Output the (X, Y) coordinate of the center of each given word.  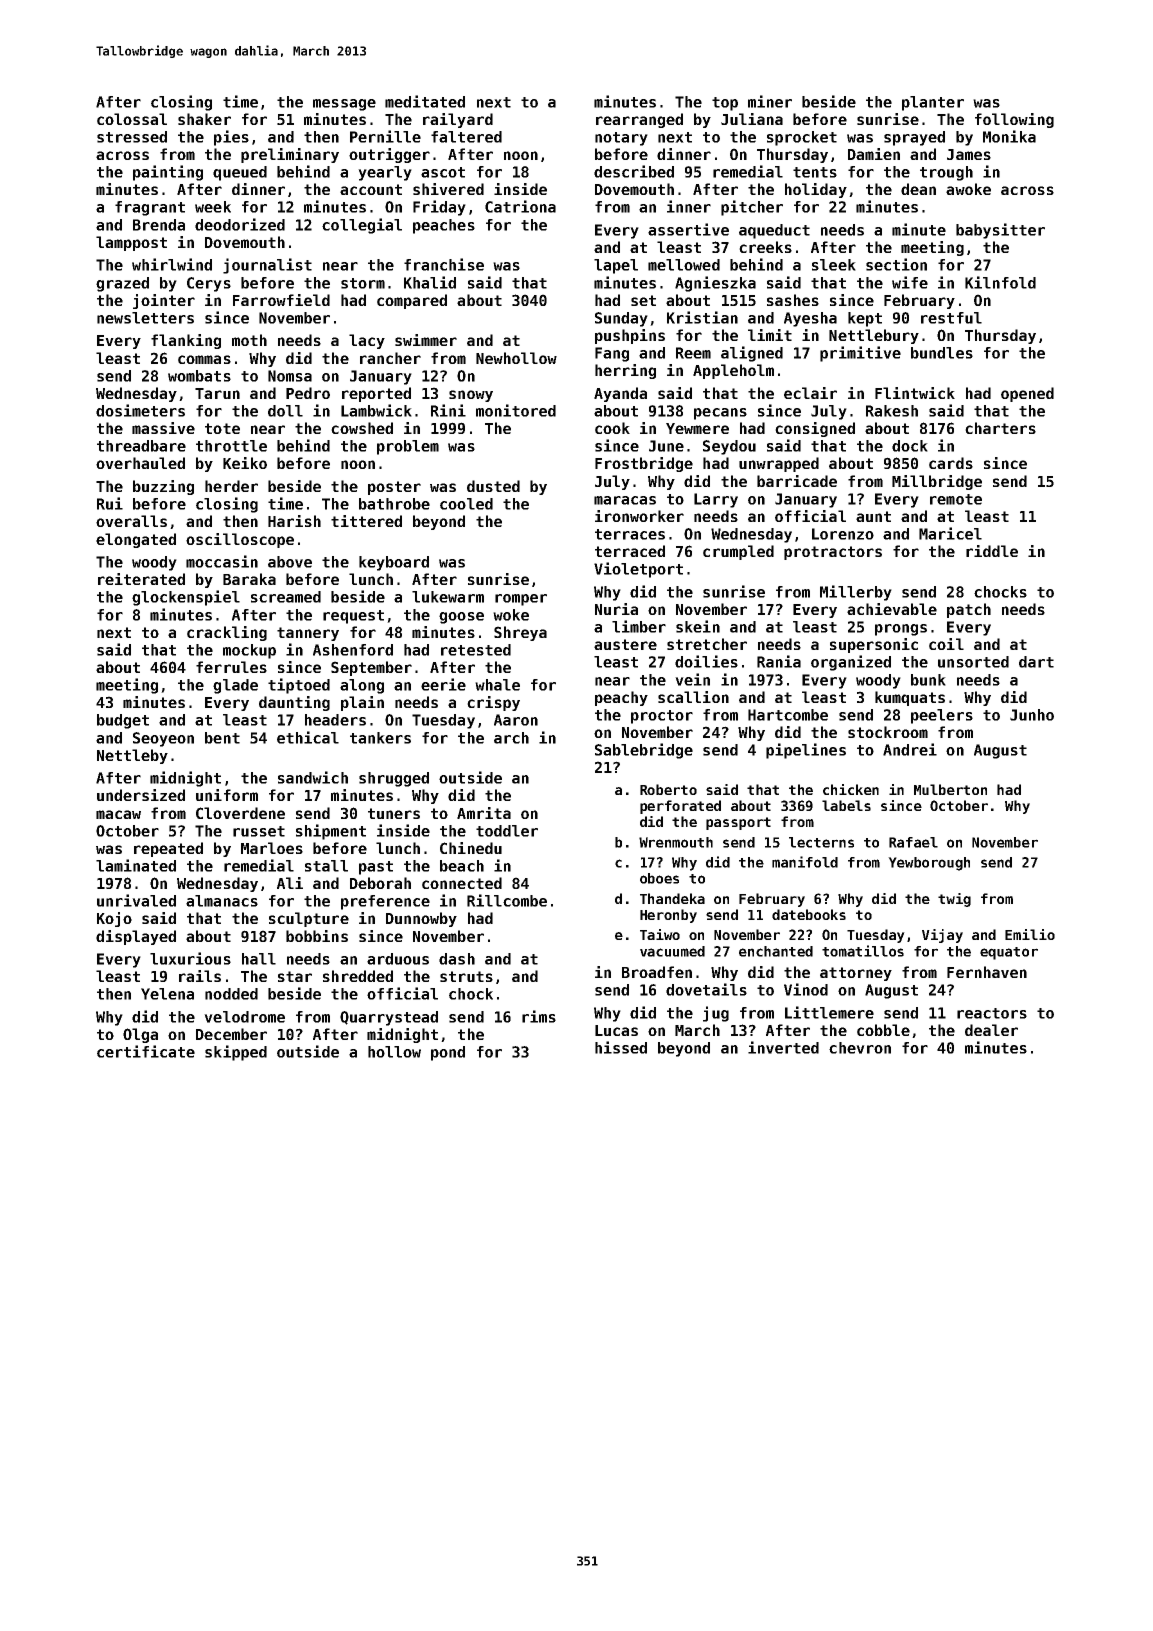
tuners (394, 813)
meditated (425, 101)
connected (462, 883)
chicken (851, 789)
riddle (992, 551)
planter (933, 103)
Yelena (167, 994)
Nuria (616, 609)
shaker (204, 119)
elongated (136, 540)
